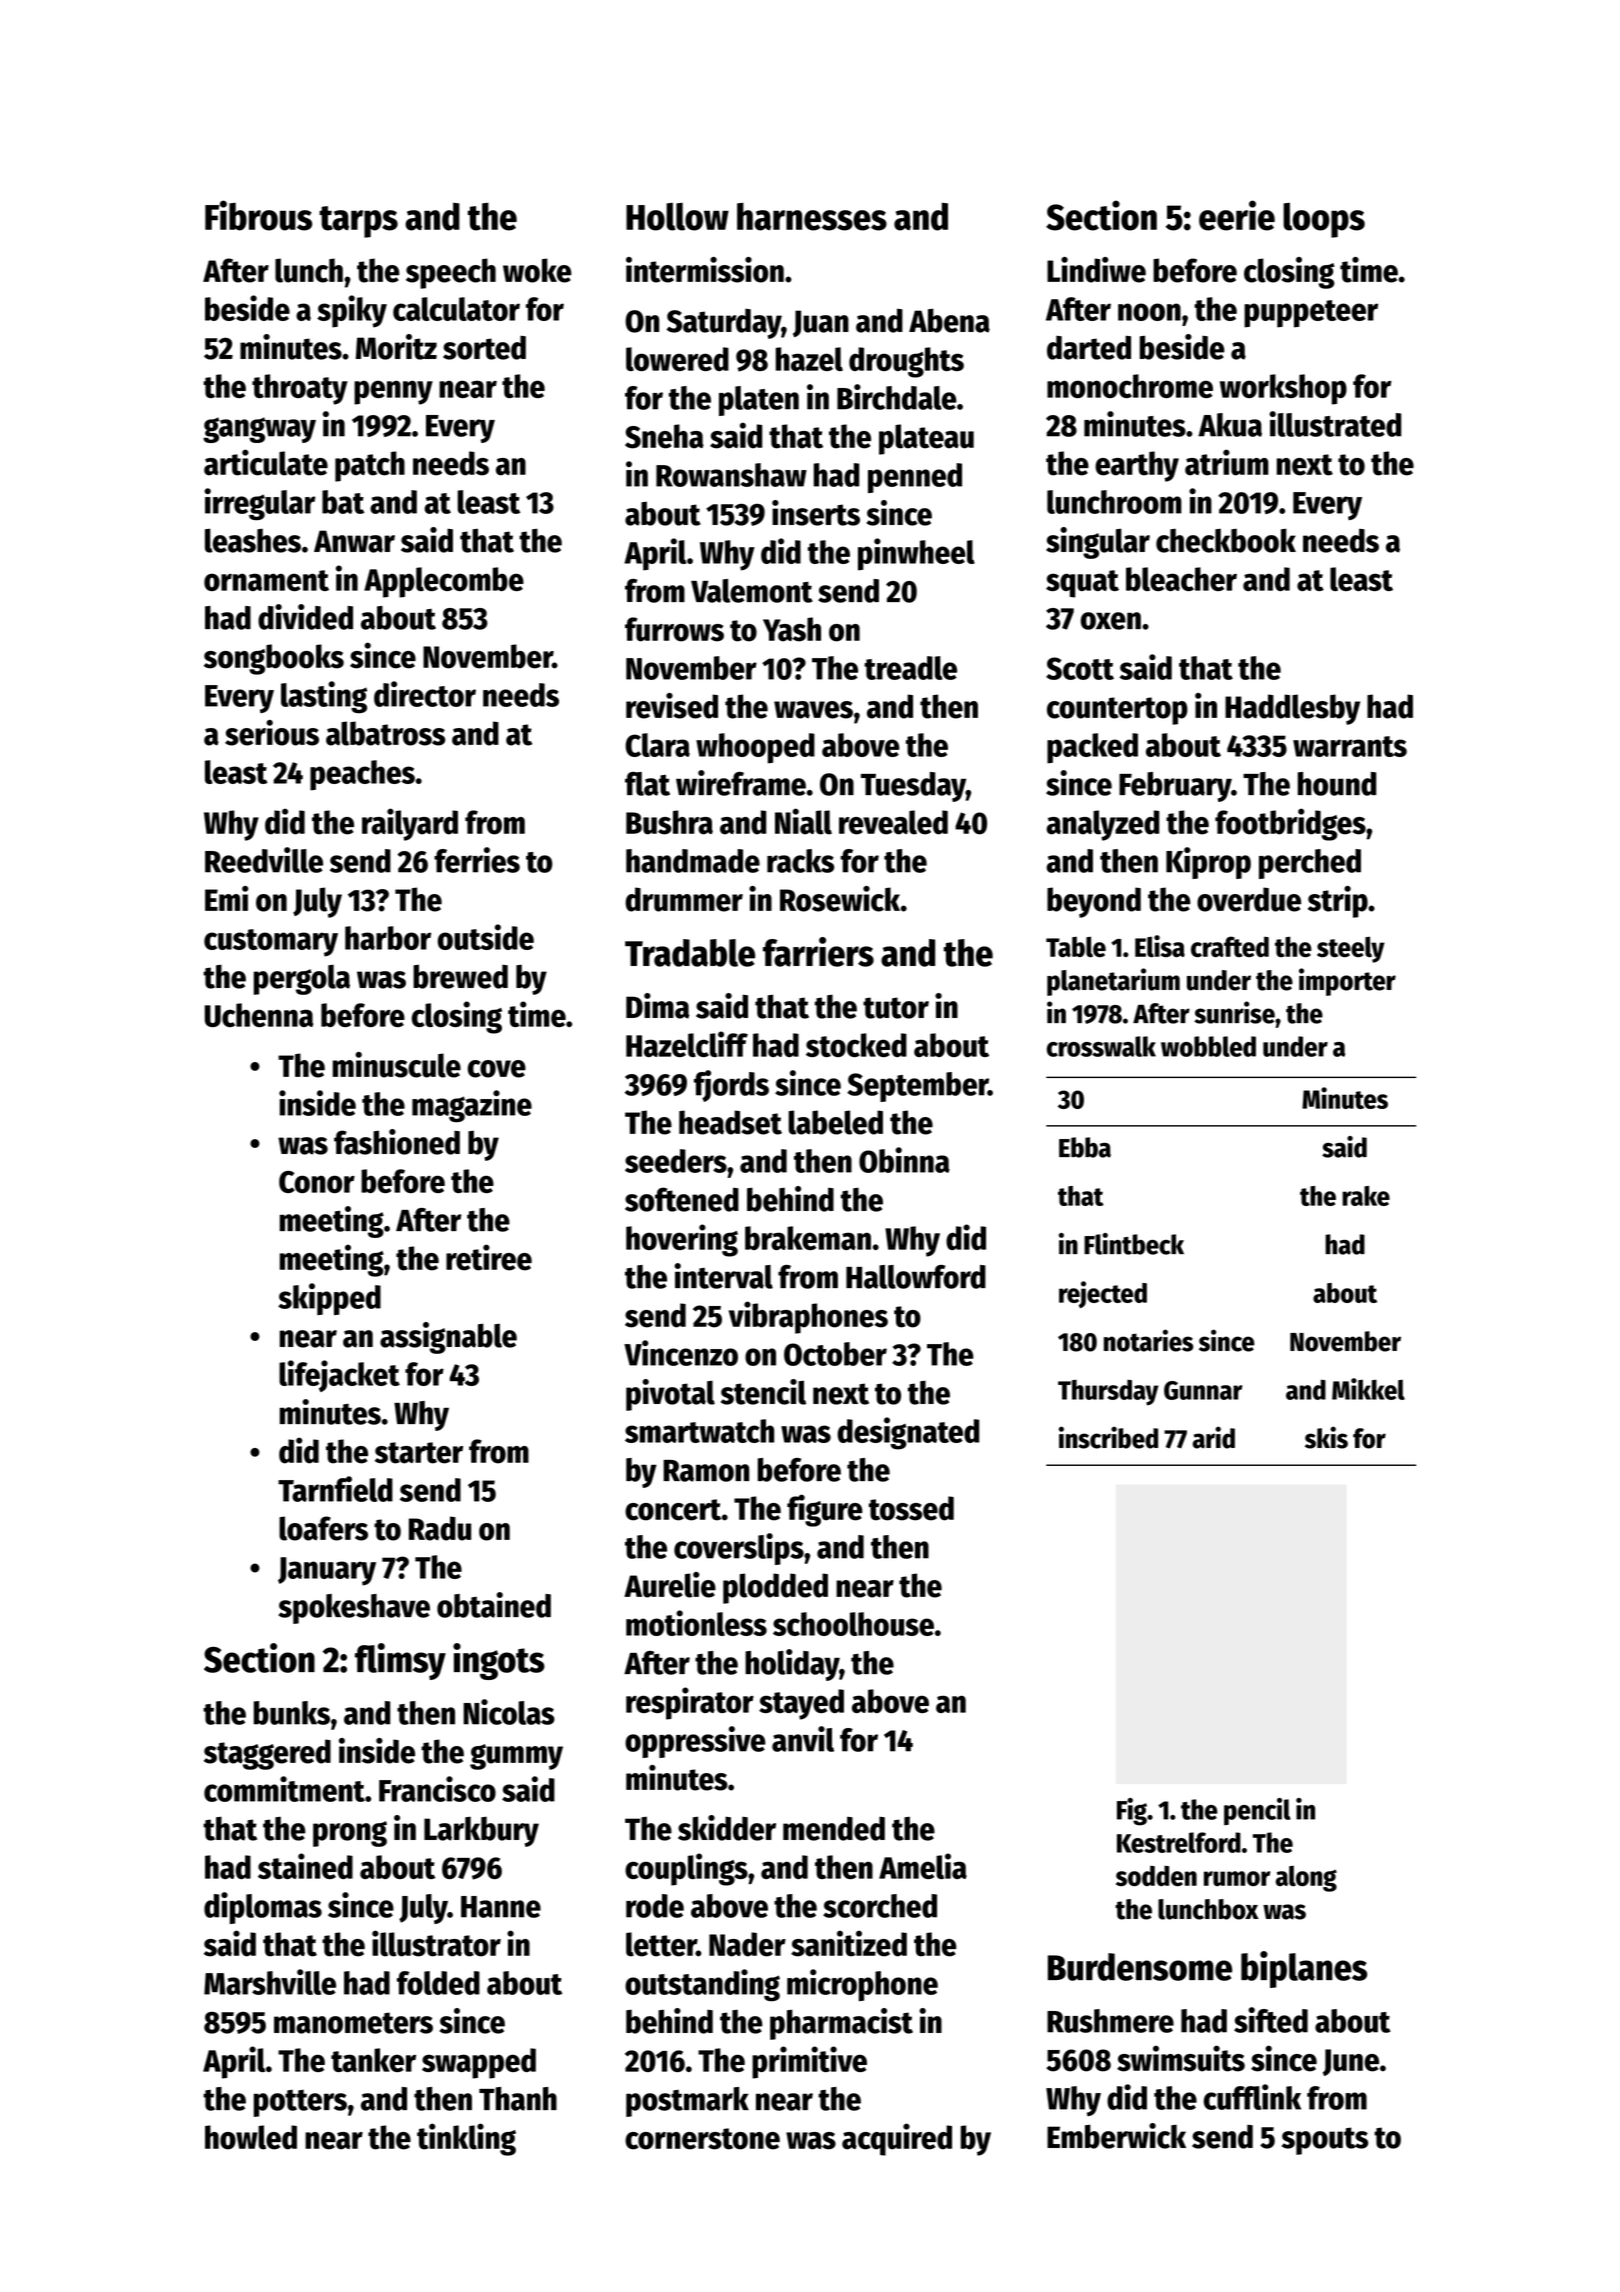 The height and width of the screenshot is (2292, 1620). Describe the element at coordinates (460, 976) in the screenshot. I see `brewed` at that location.
